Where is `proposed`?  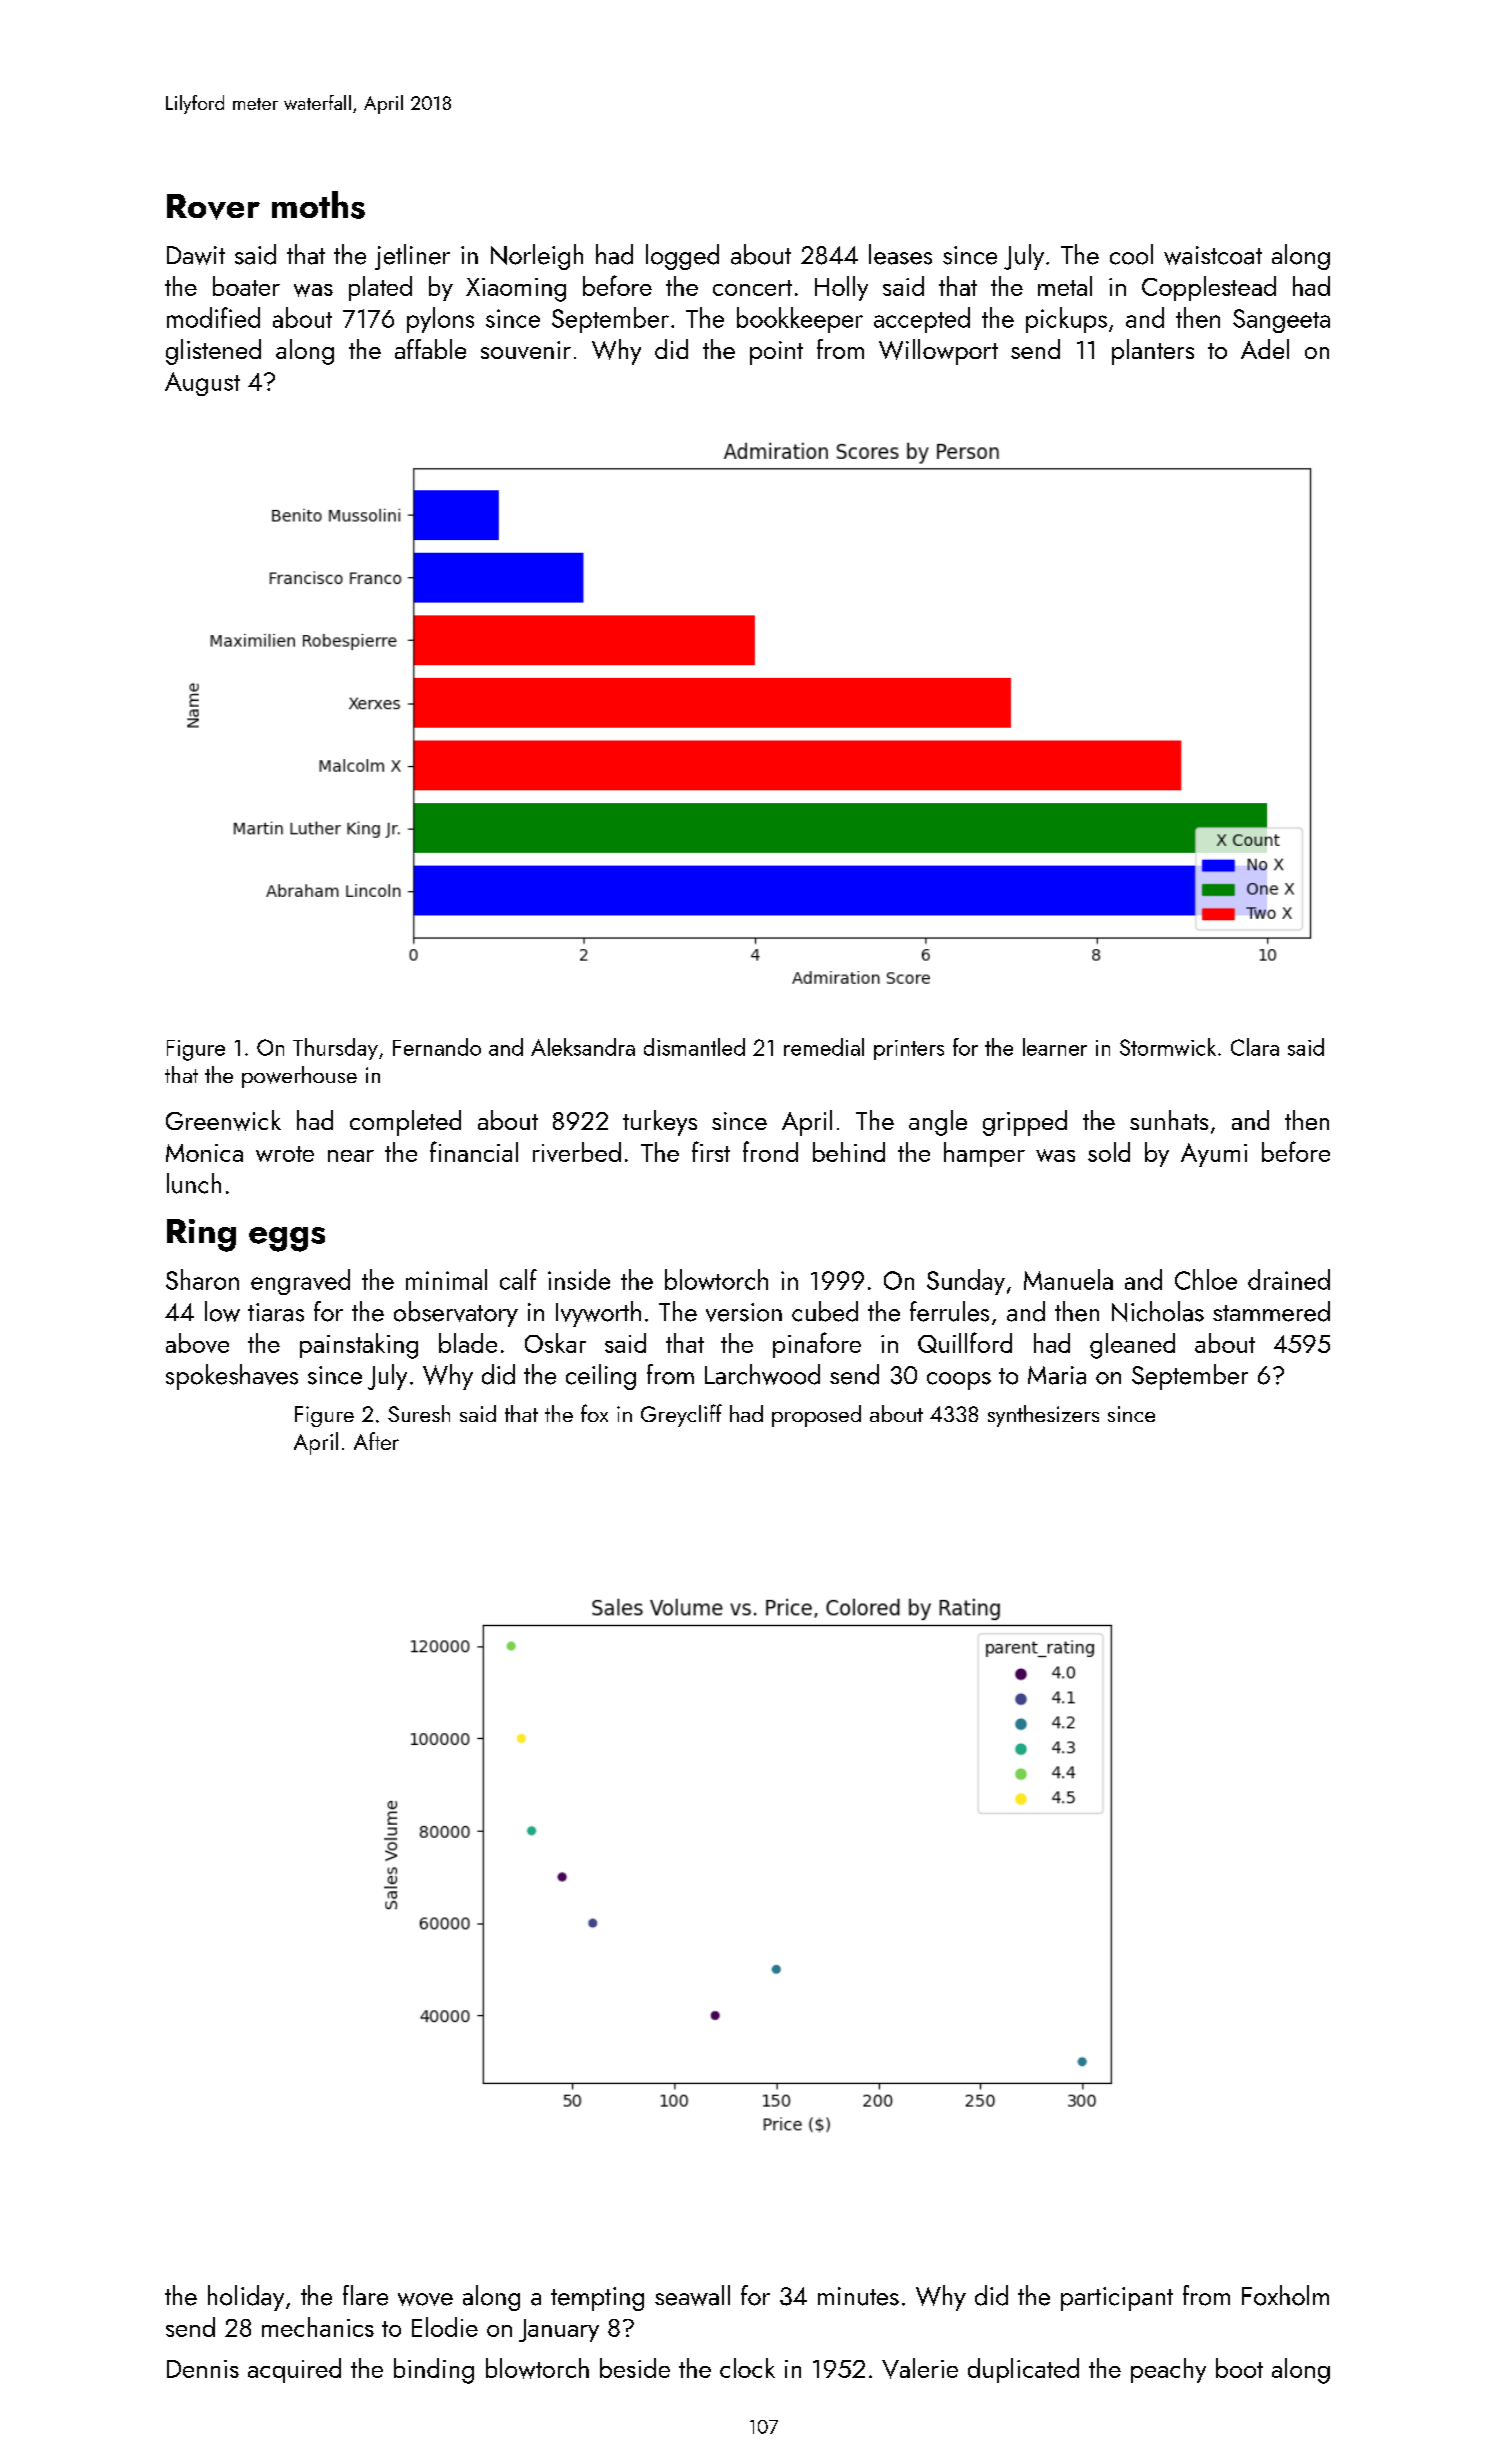 proposed is located at coordinates (816, 1416).
